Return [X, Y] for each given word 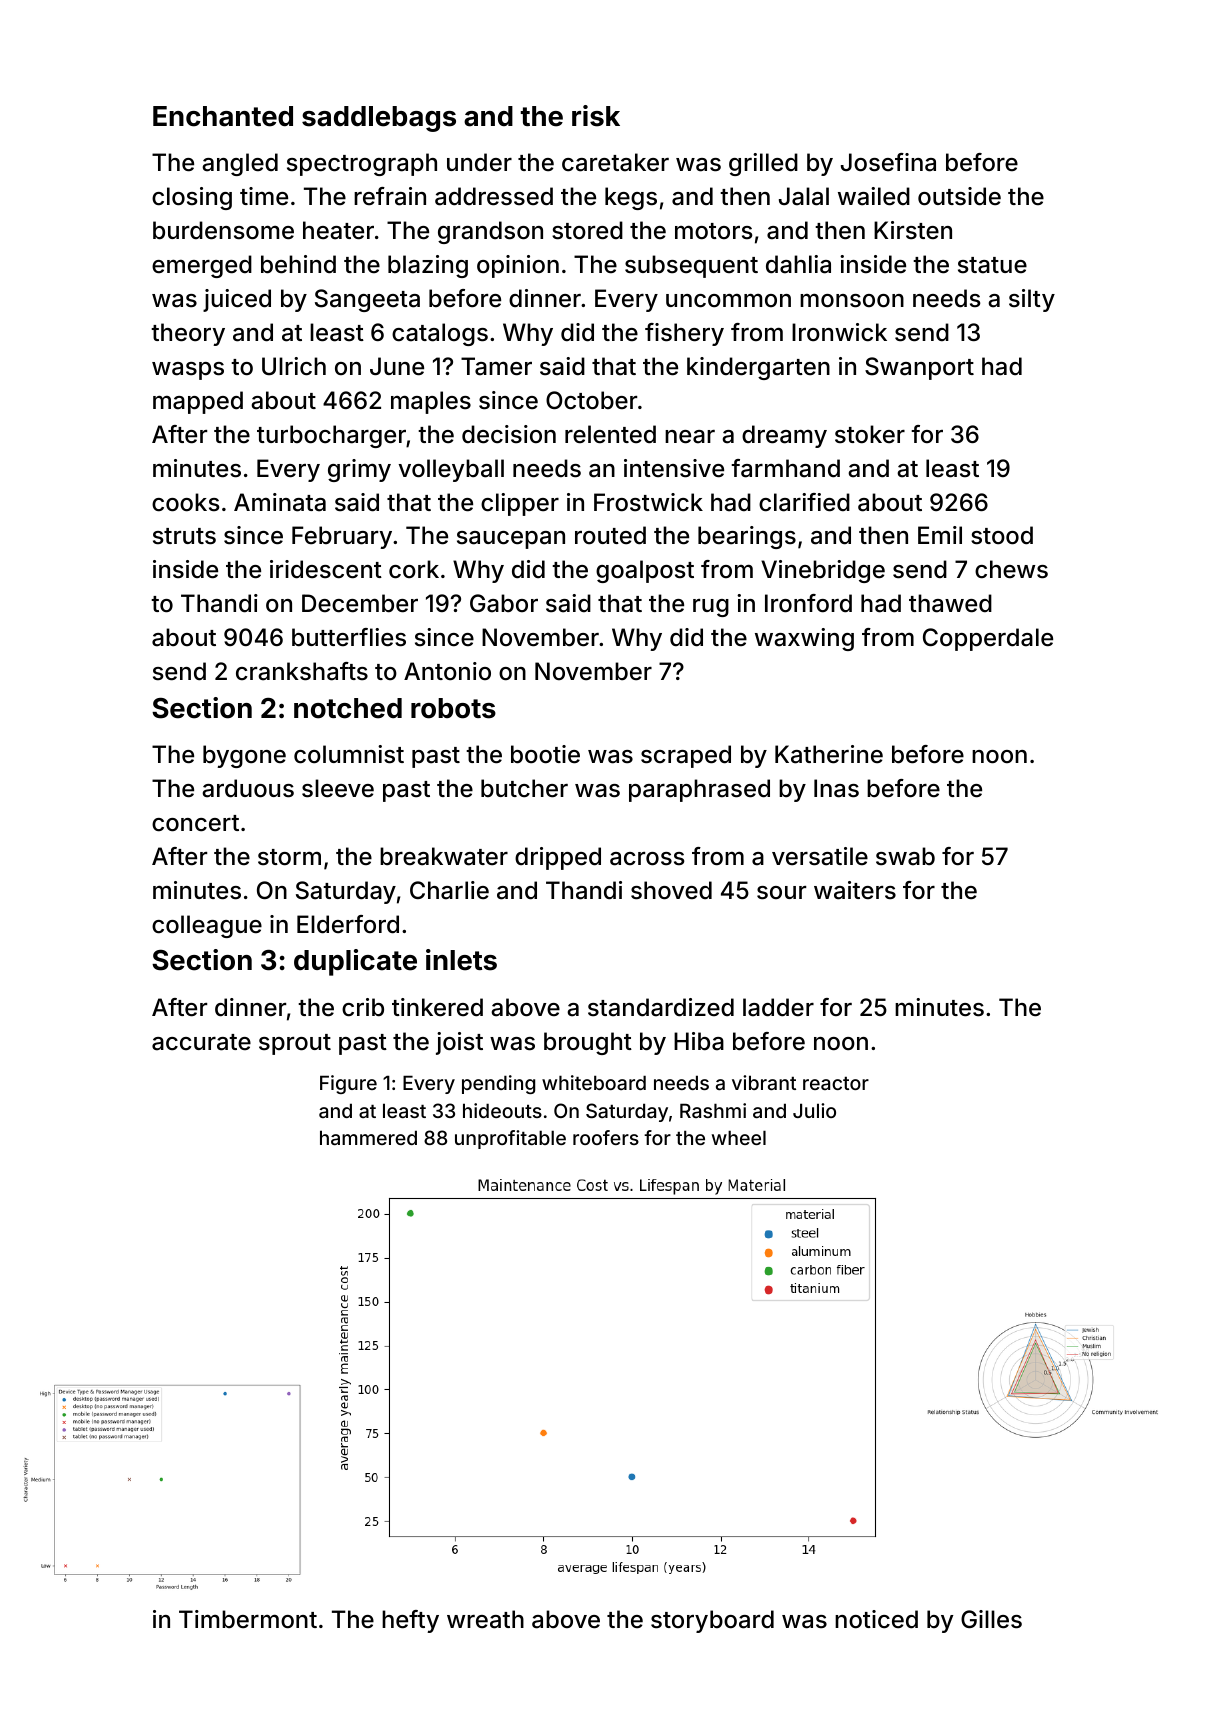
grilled [763, 164]
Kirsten [913, 230]
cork [414, 569]
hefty [410, 1621]
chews [1011, 569]
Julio [814, 1110]
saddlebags [379, 119]
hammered [368, 1137]
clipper [520, 504]
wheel [739, 1137]
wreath [485, 1619]
